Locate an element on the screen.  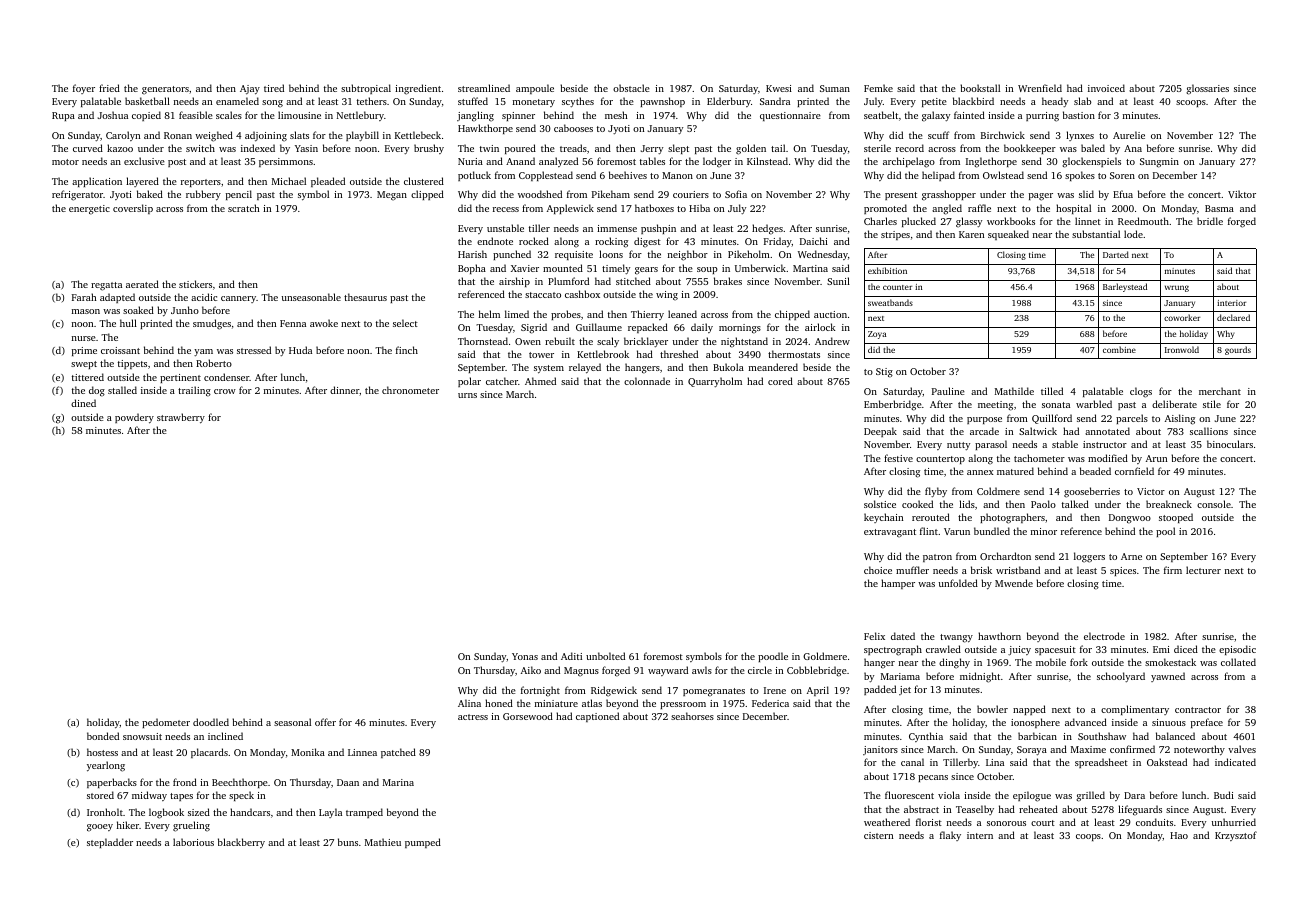
Mathieu is located at coordinates (383, 842).
